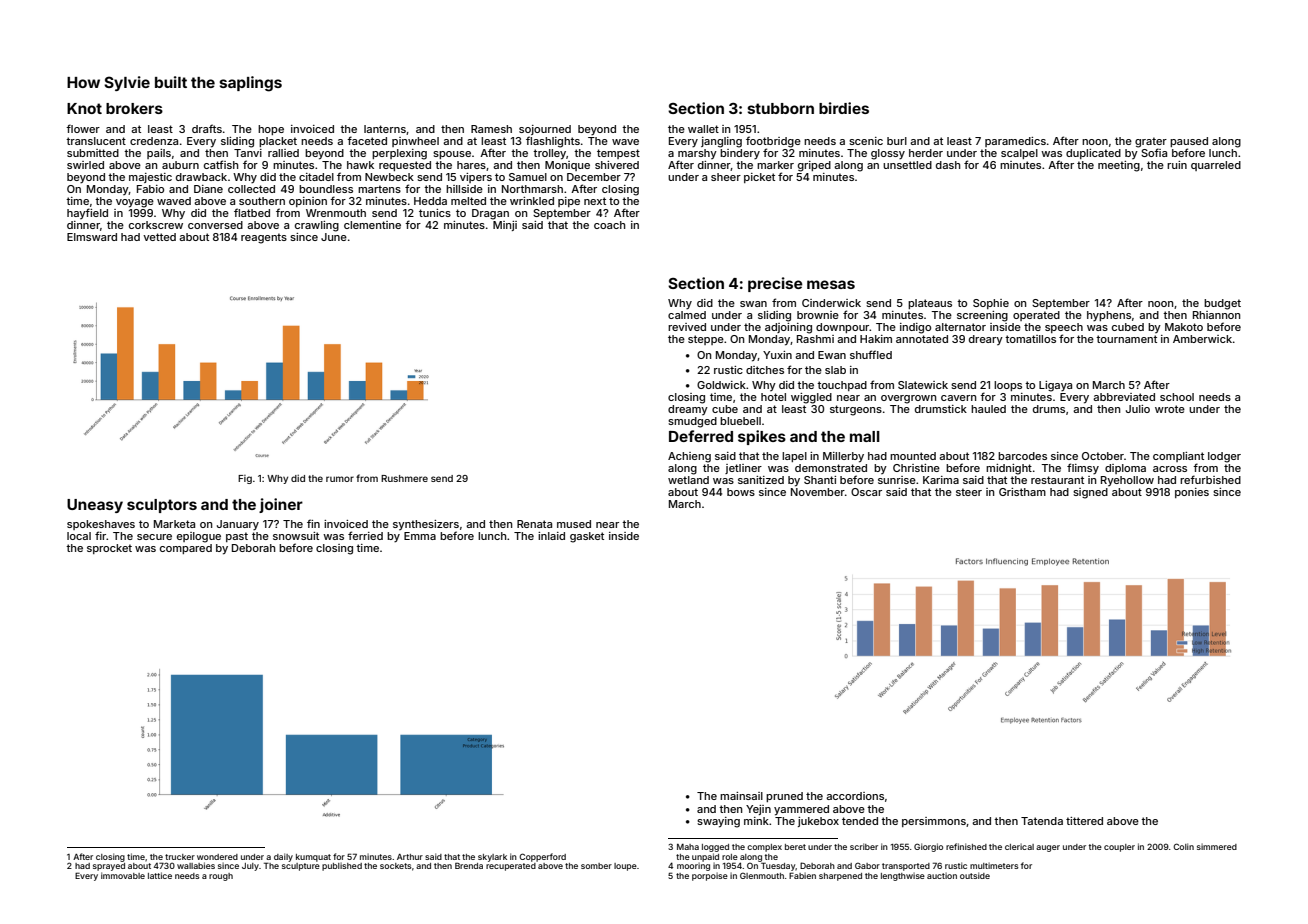 The width and height of the document is (1308, 924). What do you see at coordinates (687, 315) in the document?
I see `calmed` at bounding box center [687, 315].
